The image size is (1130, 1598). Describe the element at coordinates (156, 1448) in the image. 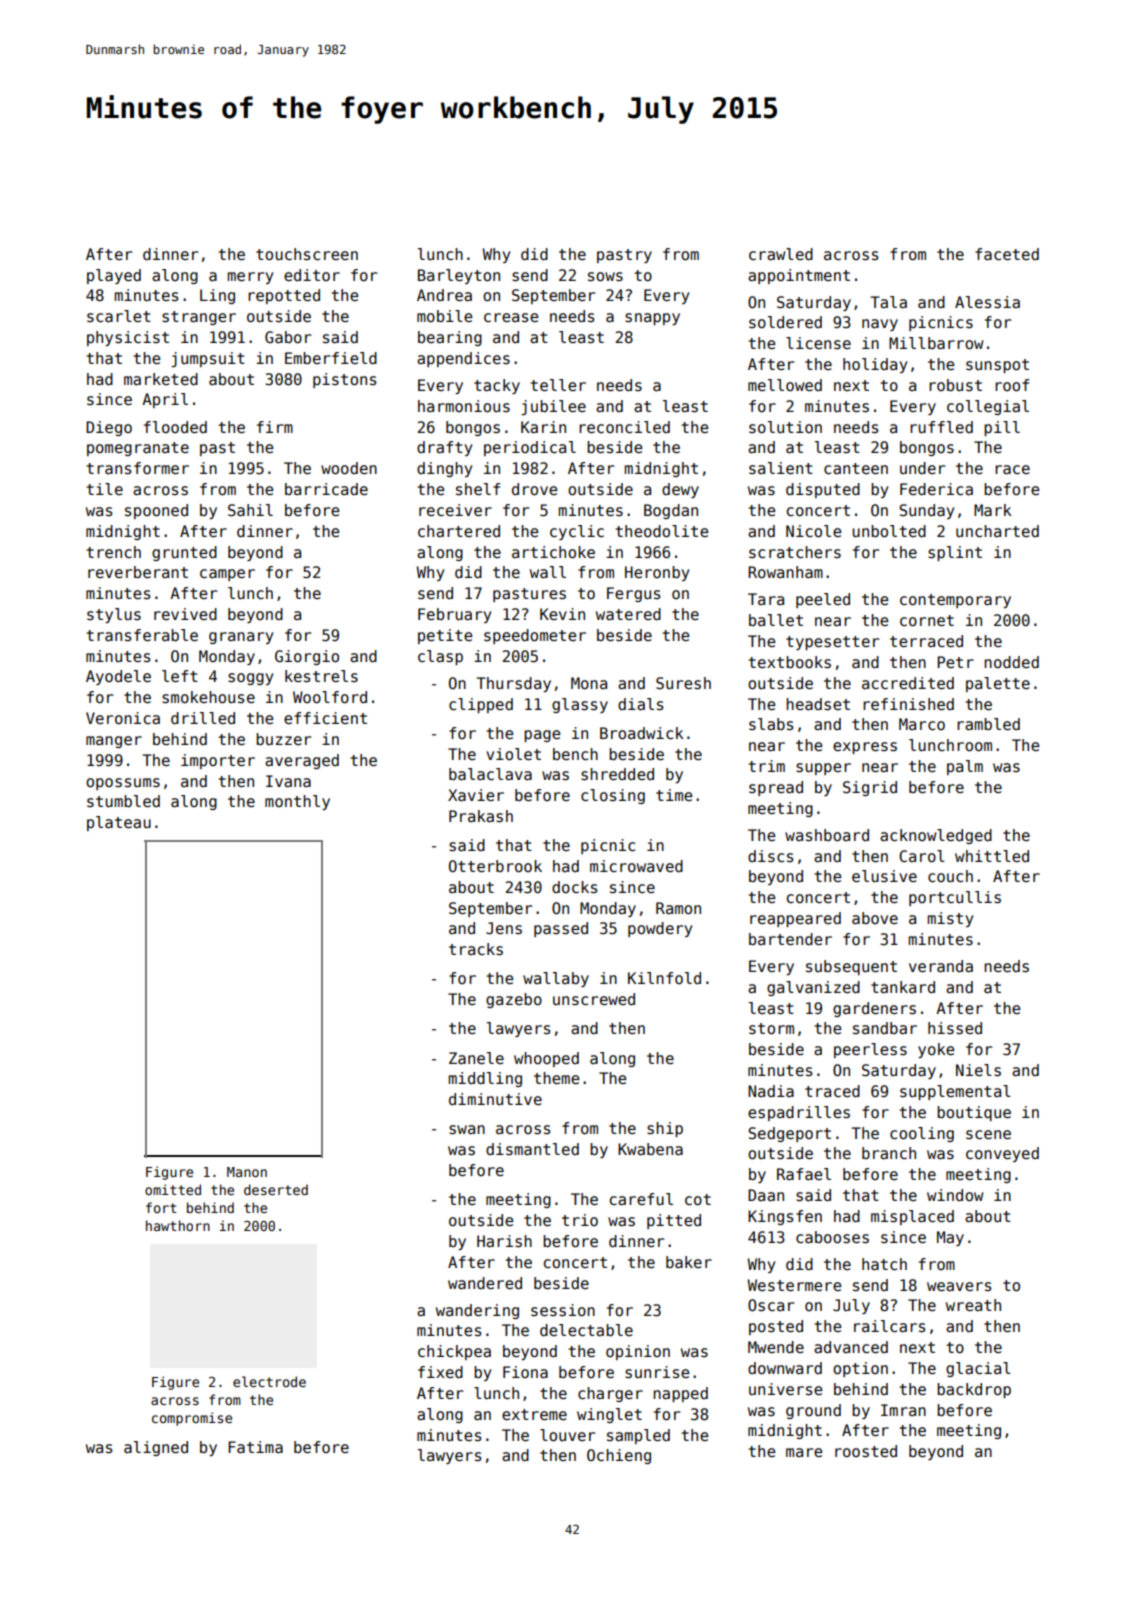

I see `aligned` at that location.
